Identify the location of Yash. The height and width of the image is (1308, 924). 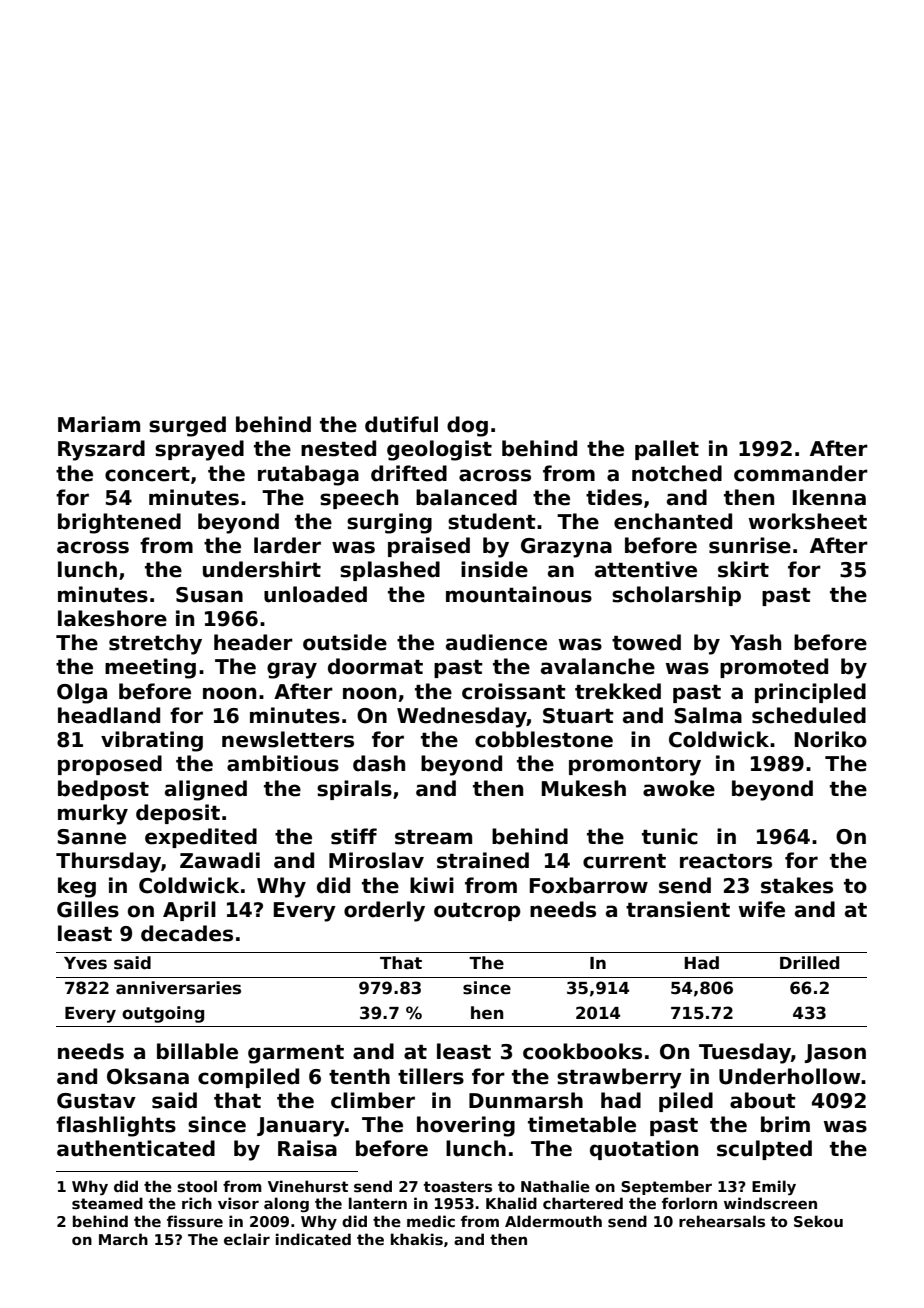
(755, 642).
